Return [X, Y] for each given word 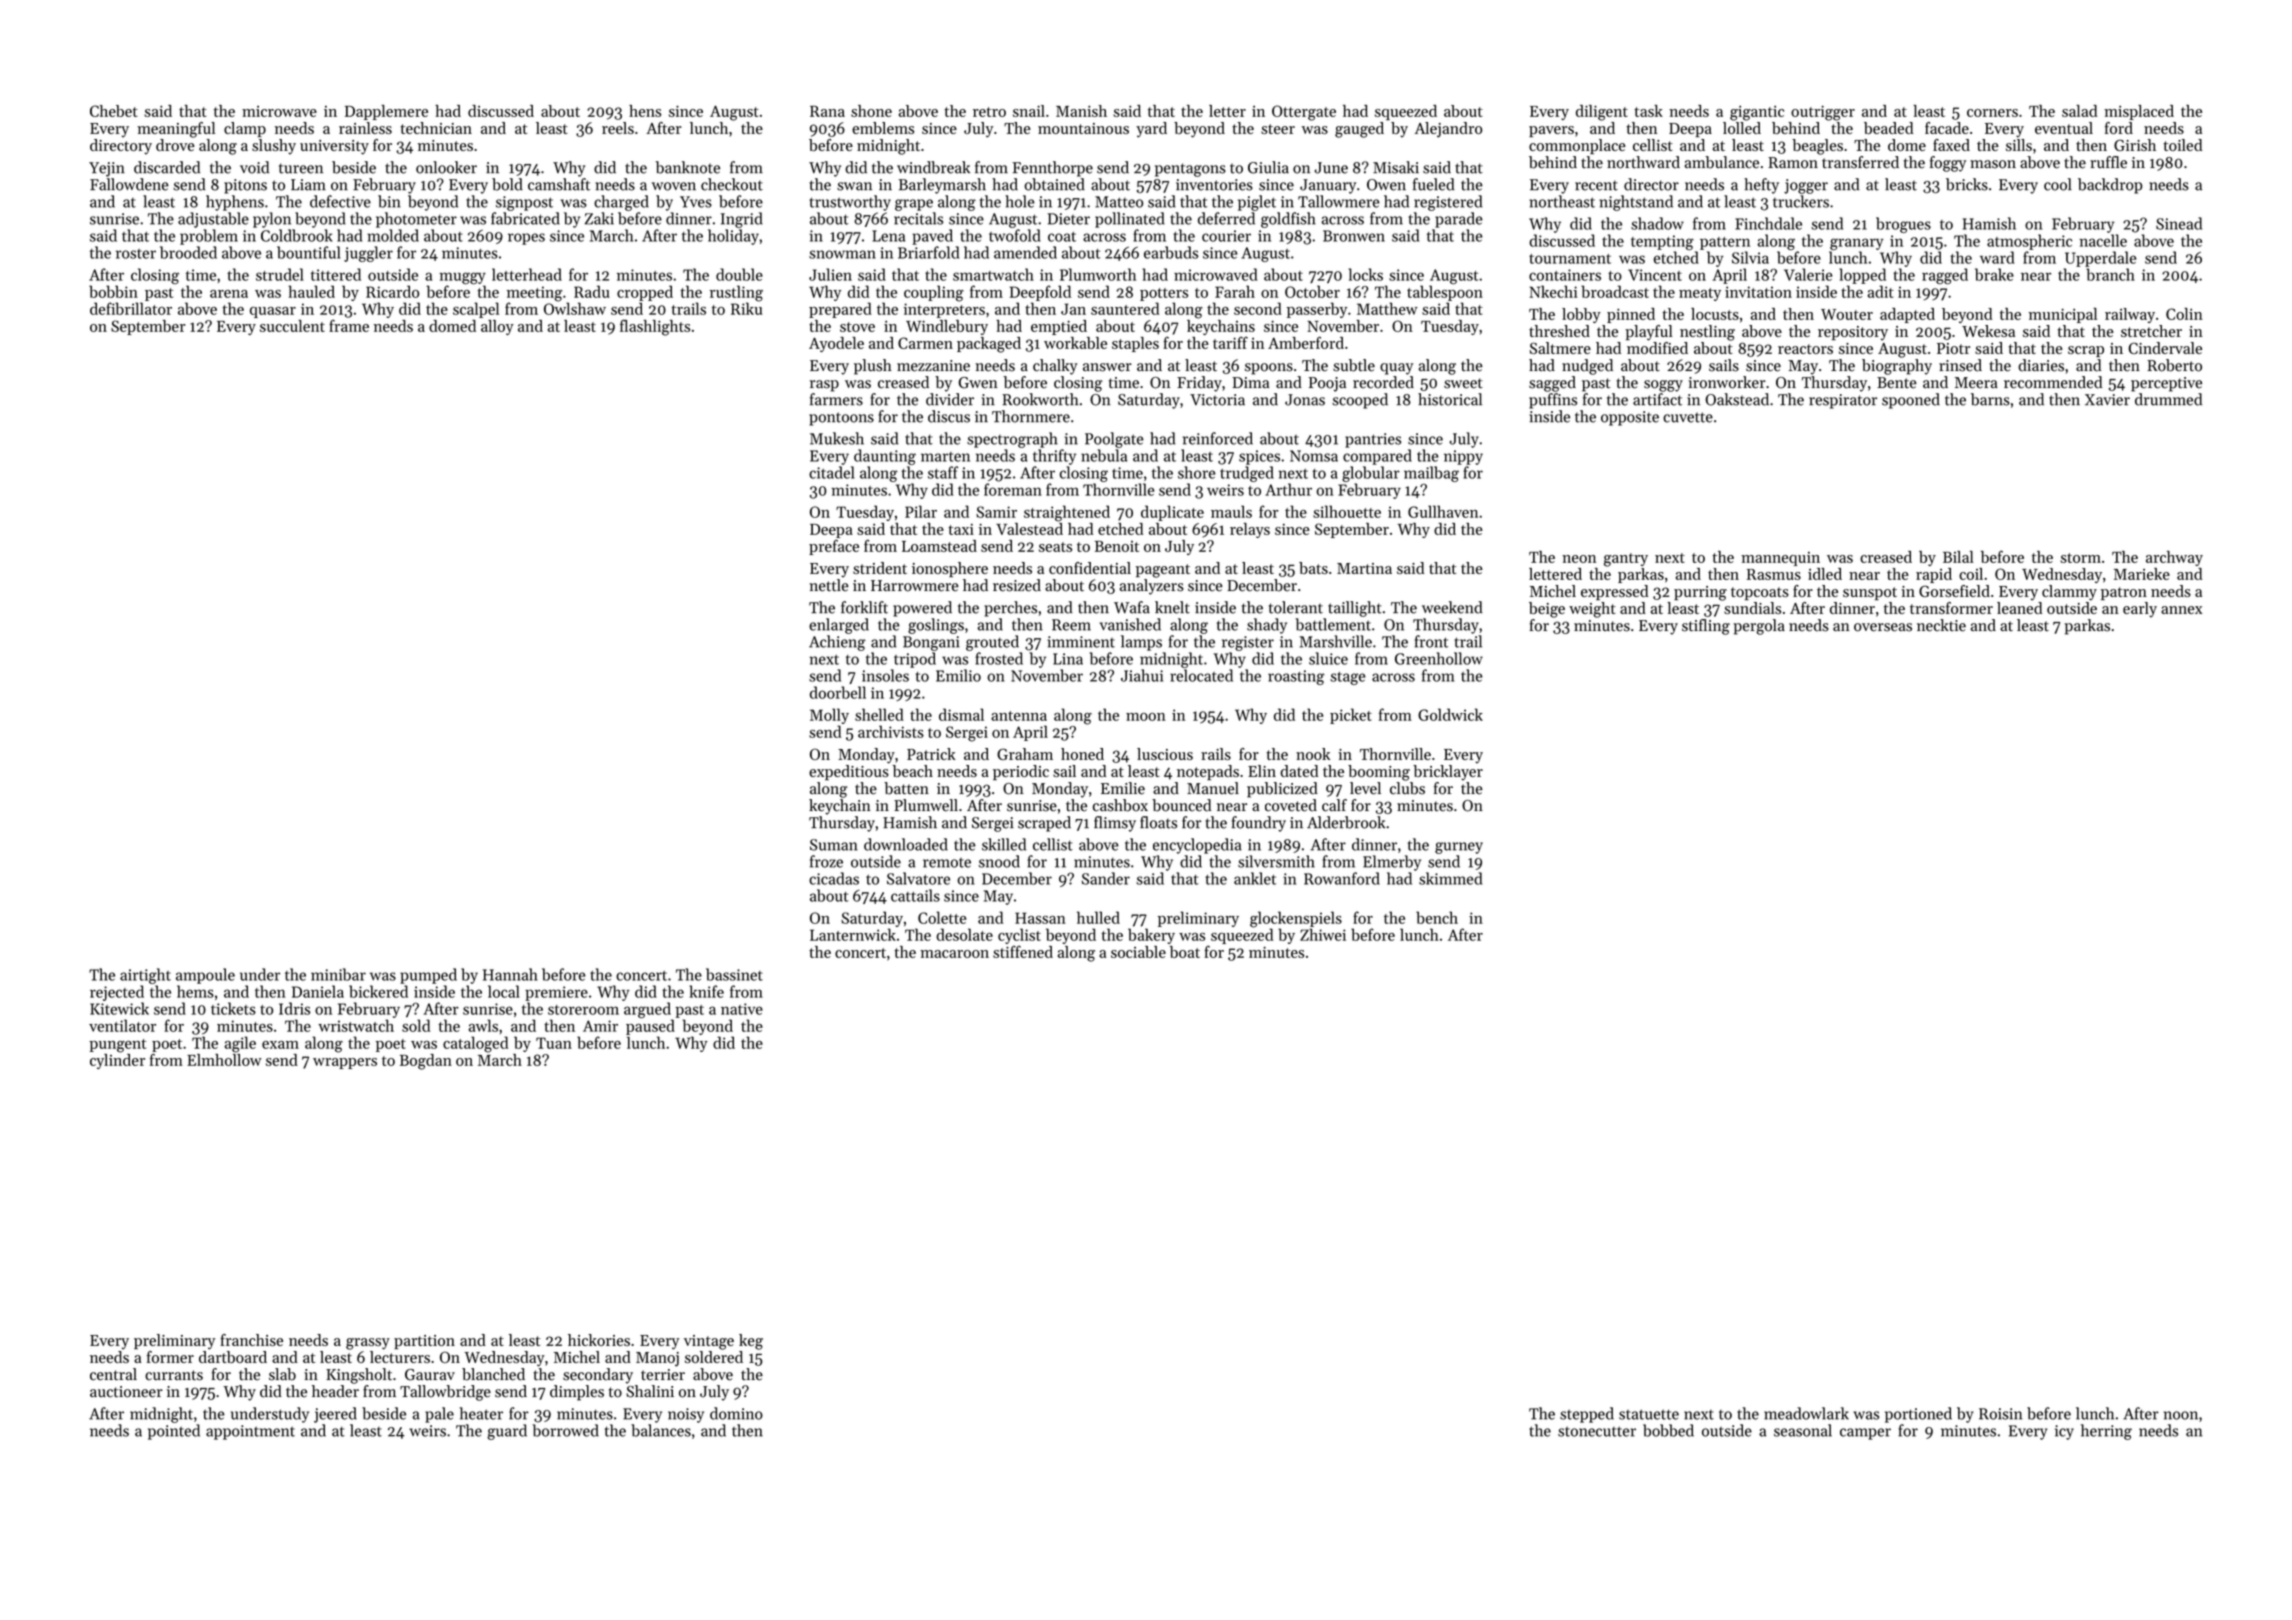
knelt [1172, 607]
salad [2079, 111]
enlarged [839, 626]
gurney [1459, 848]
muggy [462, 278]
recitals [918, 218]
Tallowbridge [445, 1393]
